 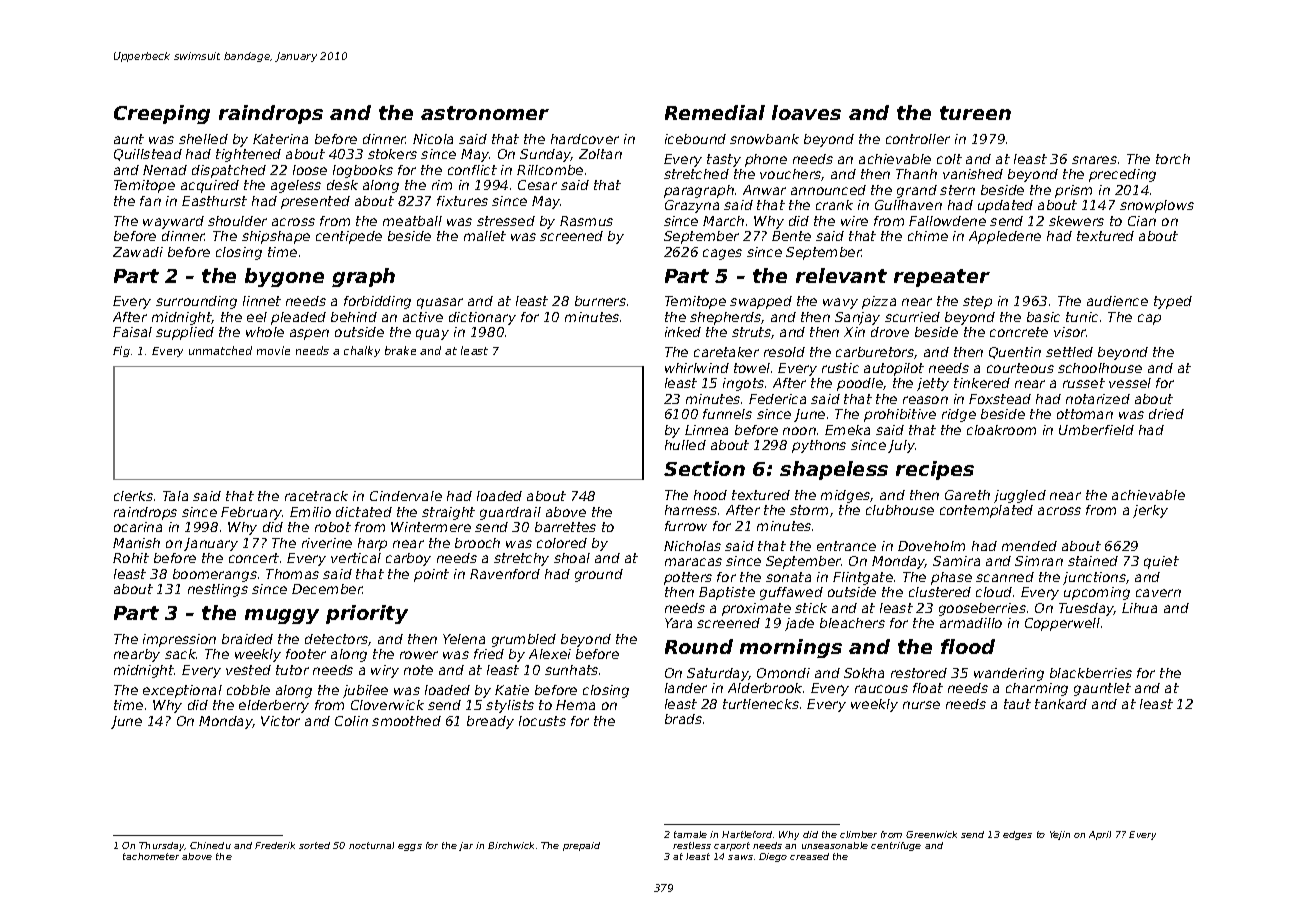 What do you see at coordinates (314, 845) in the document?
I see `sorted` at bounding box center [314, 845].
